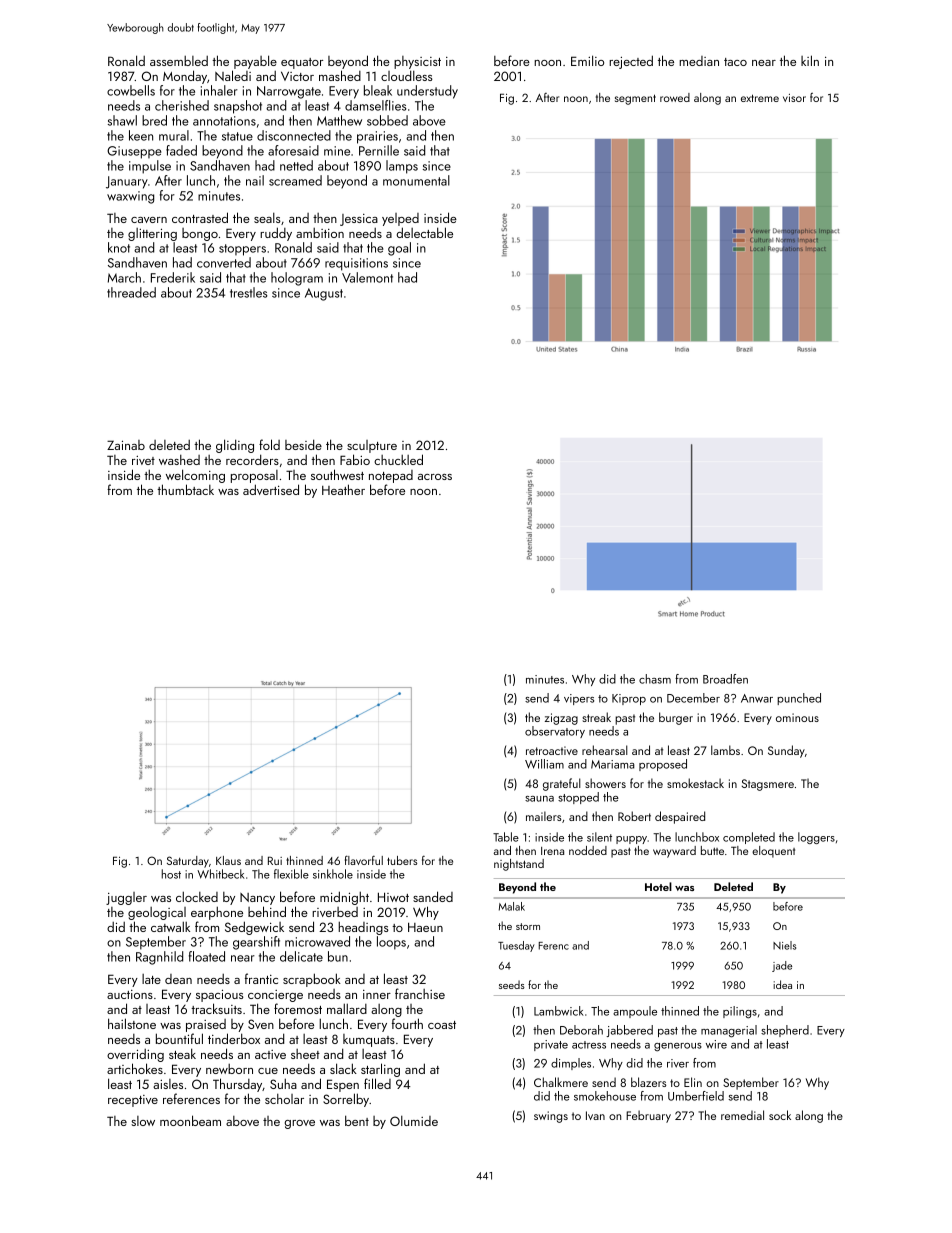 Image resolution: width=952 pixels, height=1233 pixels. What do you see at coordinates (271, 489) in the document?
I see `advertised` at bounding box center [271, 489].
